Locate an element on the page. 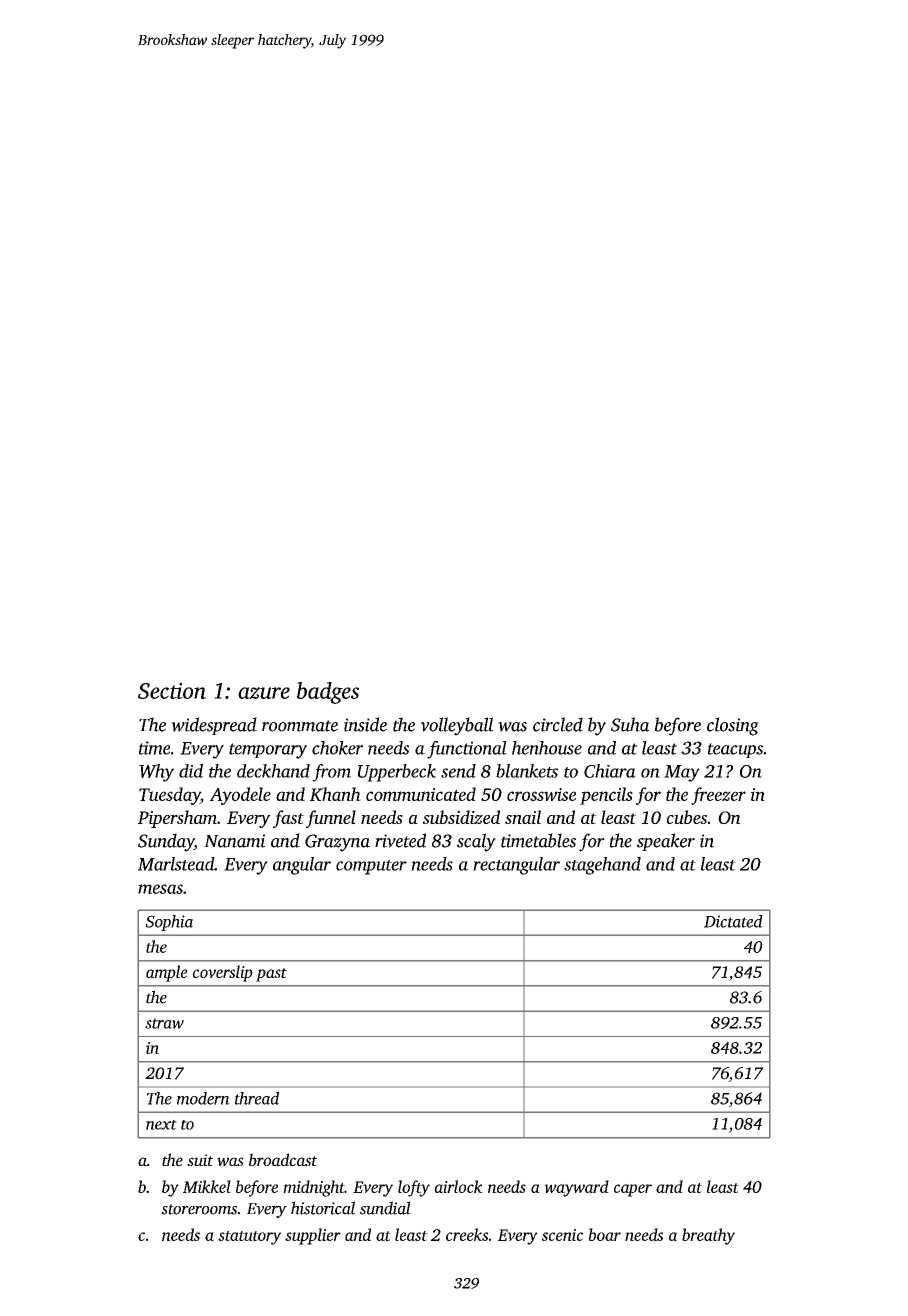 This page has width=908, height=1316. ample is located at coordinates (167, 973).
